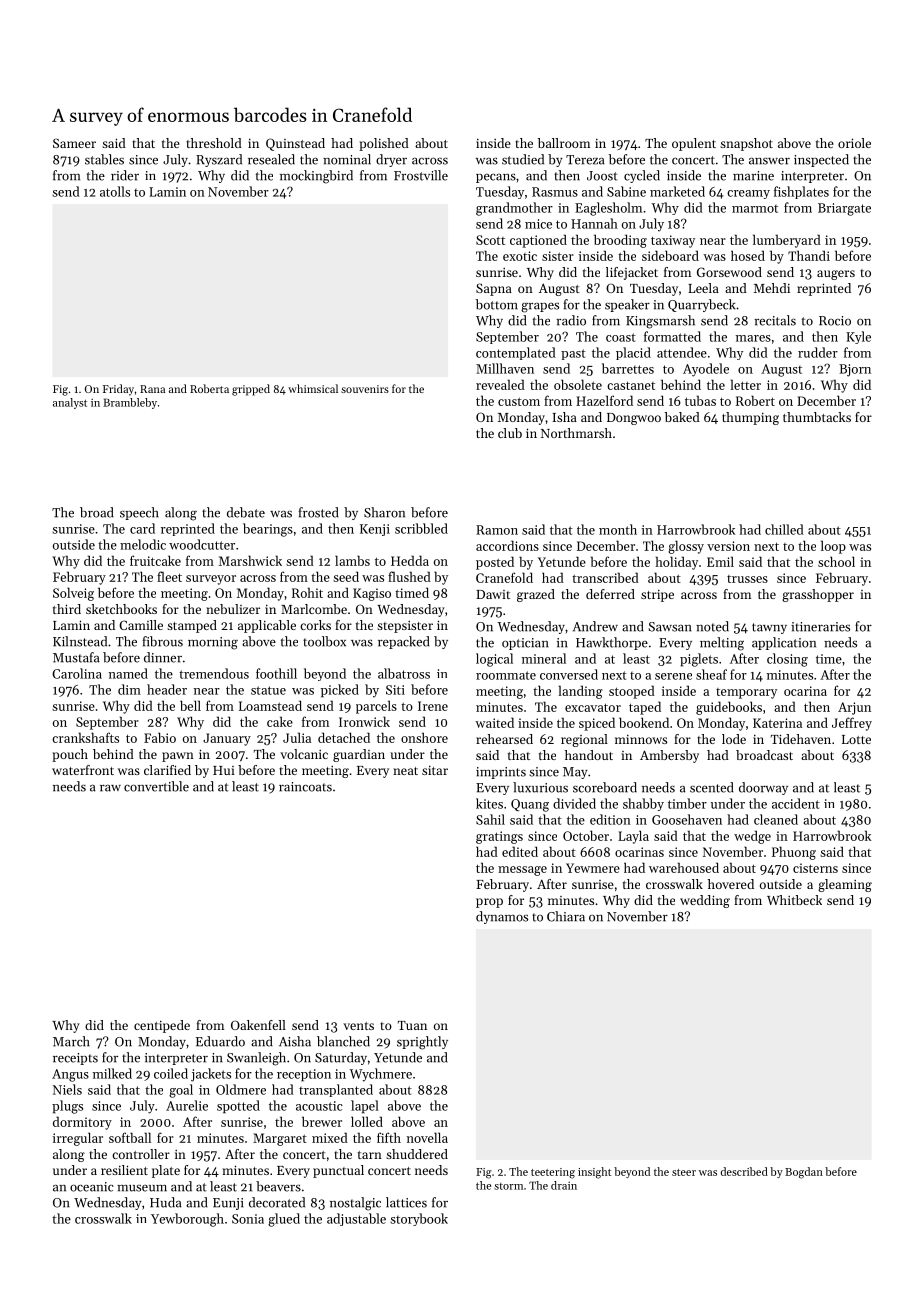 The image size is (924, 1308). Describe the element at coordinates (71, 1041) in the image. I see `March` at that location.
